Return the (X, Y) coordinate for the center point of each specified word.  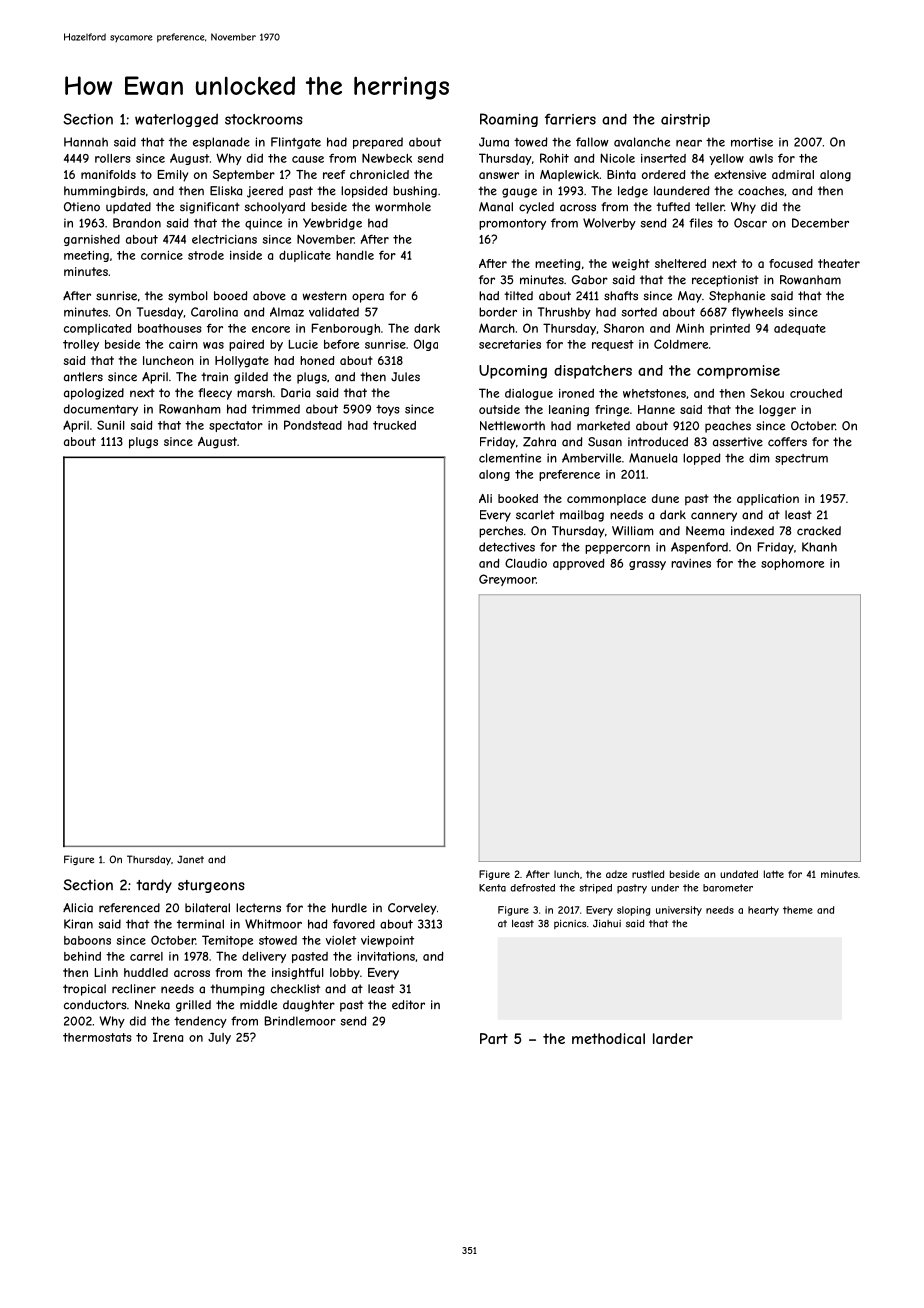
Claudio (526, 563)
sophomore (792, 564)
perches (501, 532)
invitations (386, 956)
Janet (190, 859)
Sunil (111, 425)
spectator (236, 426)
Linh (106, 972)
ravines (691, 563)
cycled (536, 208)
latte (774, 874)
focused (791, 263)
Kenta (492, 888)
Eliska (226, 191)
